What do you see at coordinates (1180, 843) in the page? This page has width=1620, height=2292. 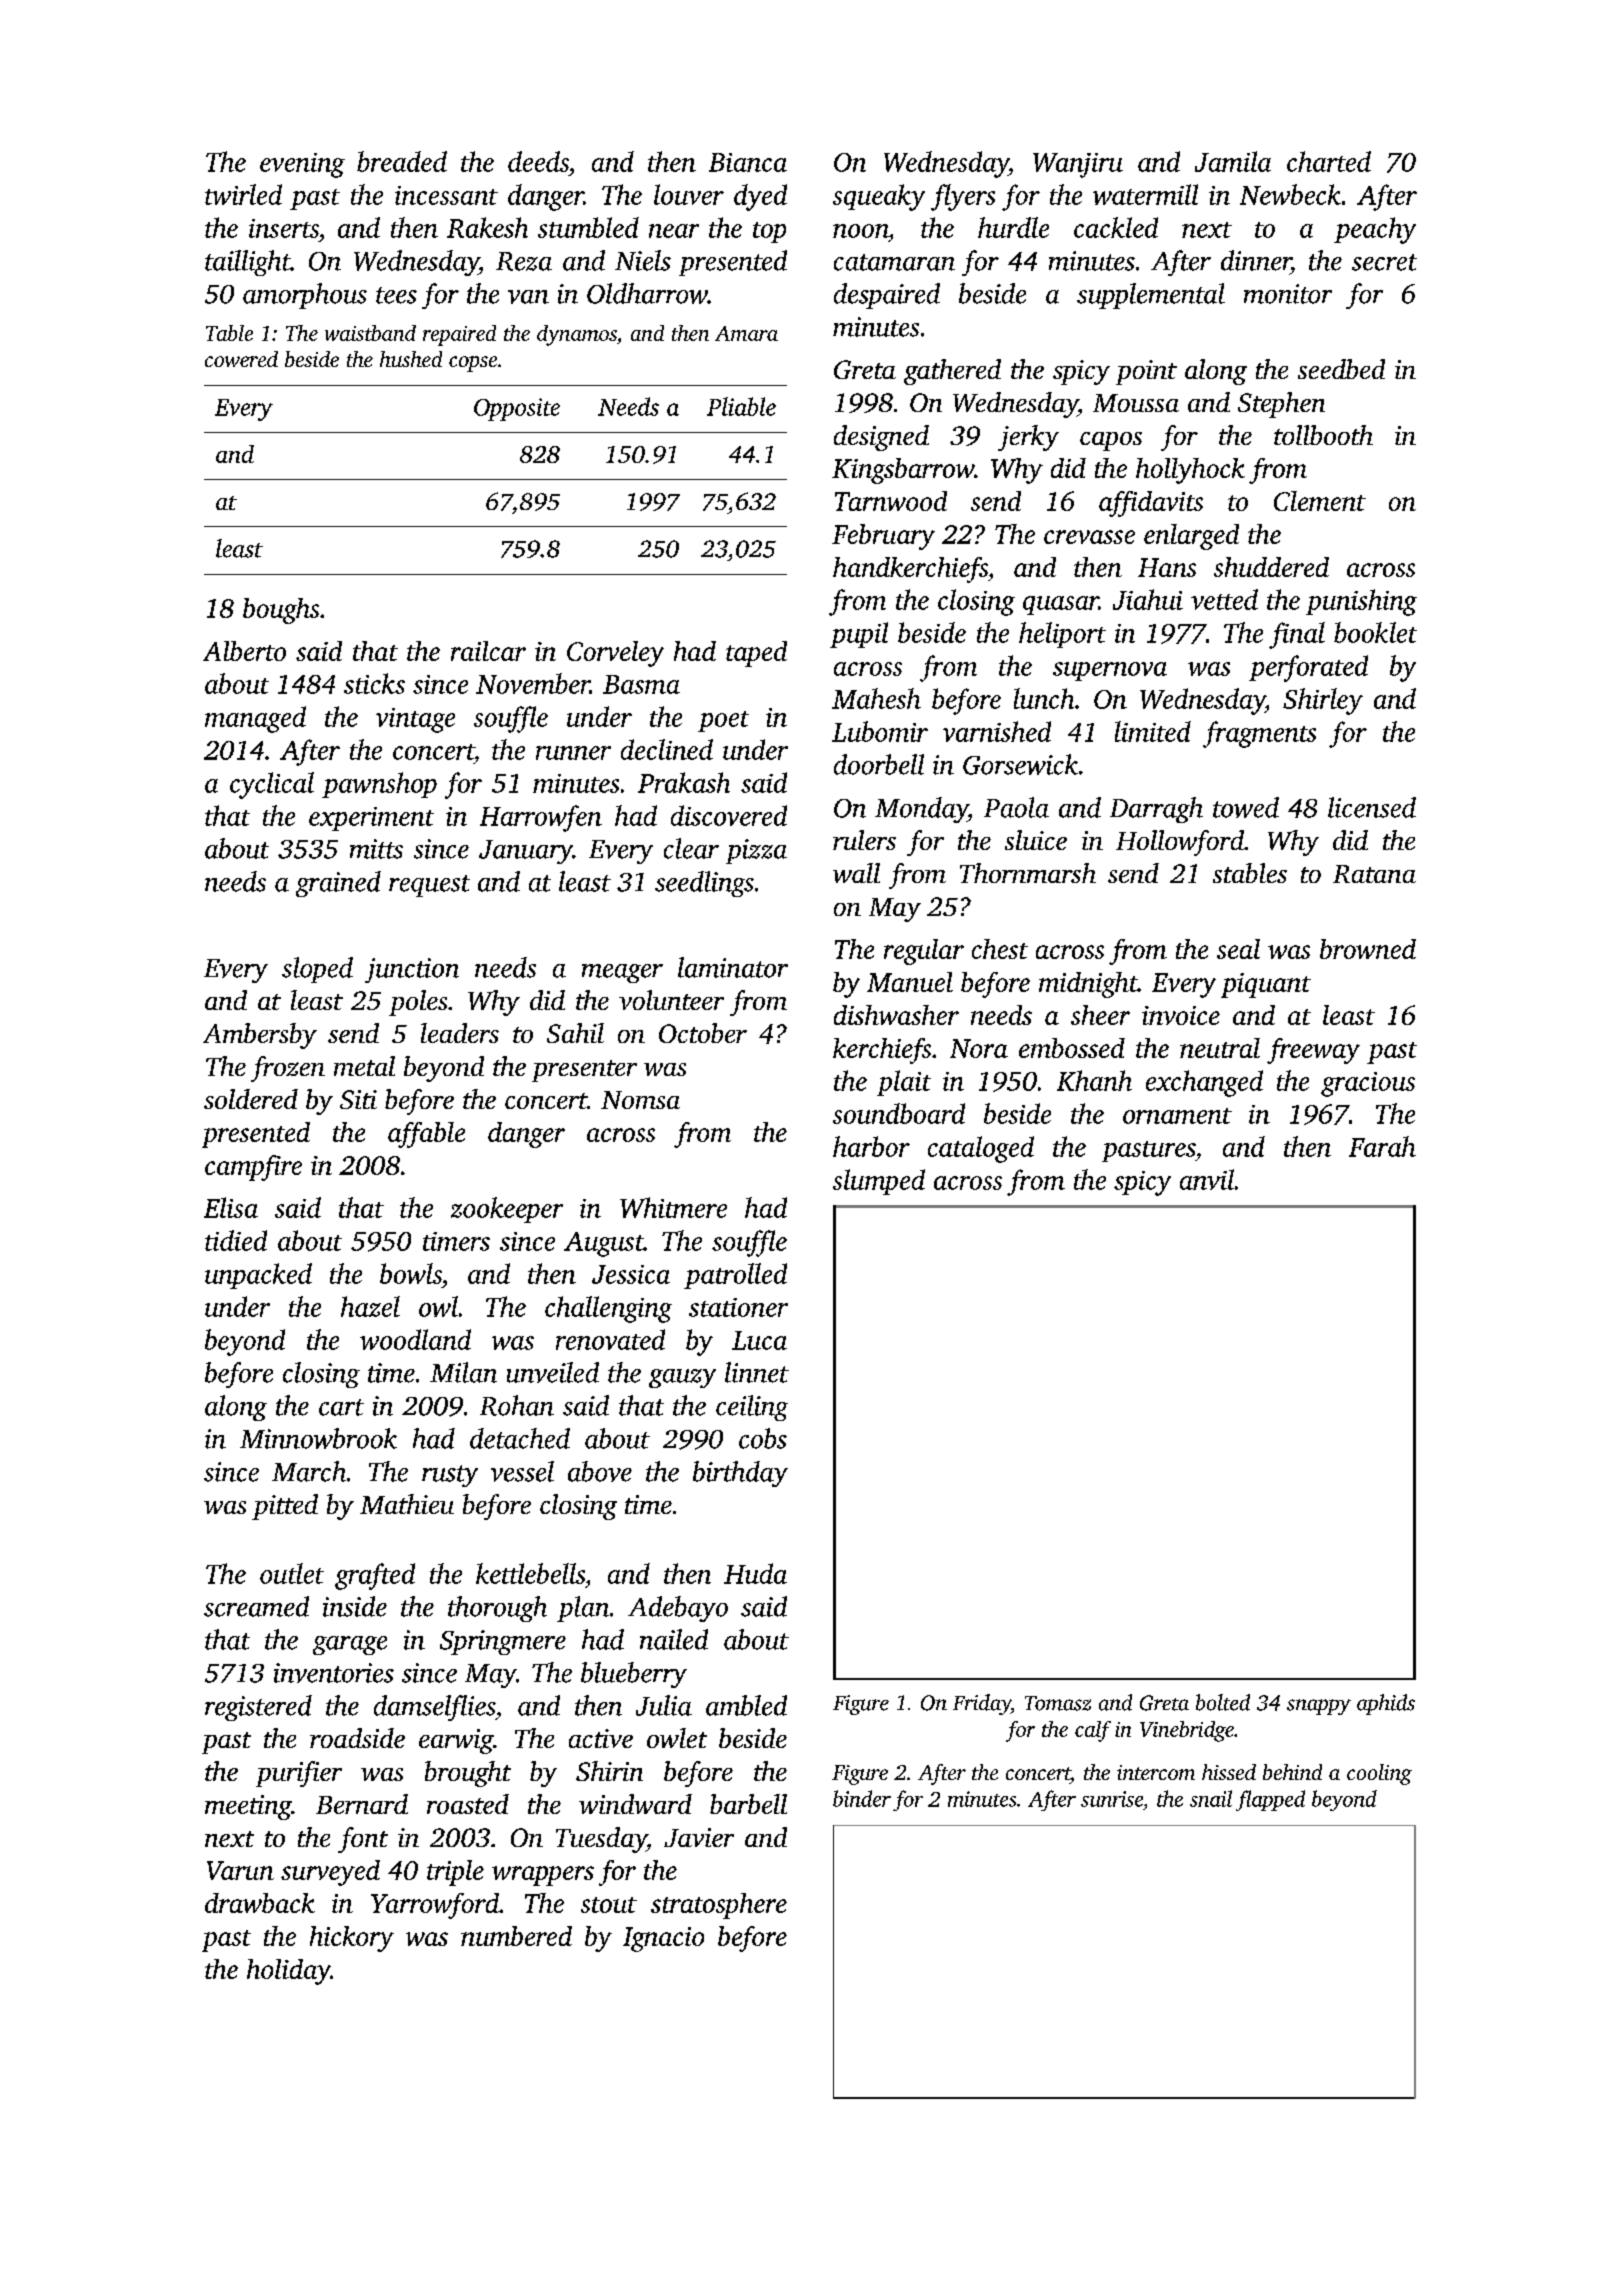 I see `Hollowford` at bounding box center [1180, 843].
